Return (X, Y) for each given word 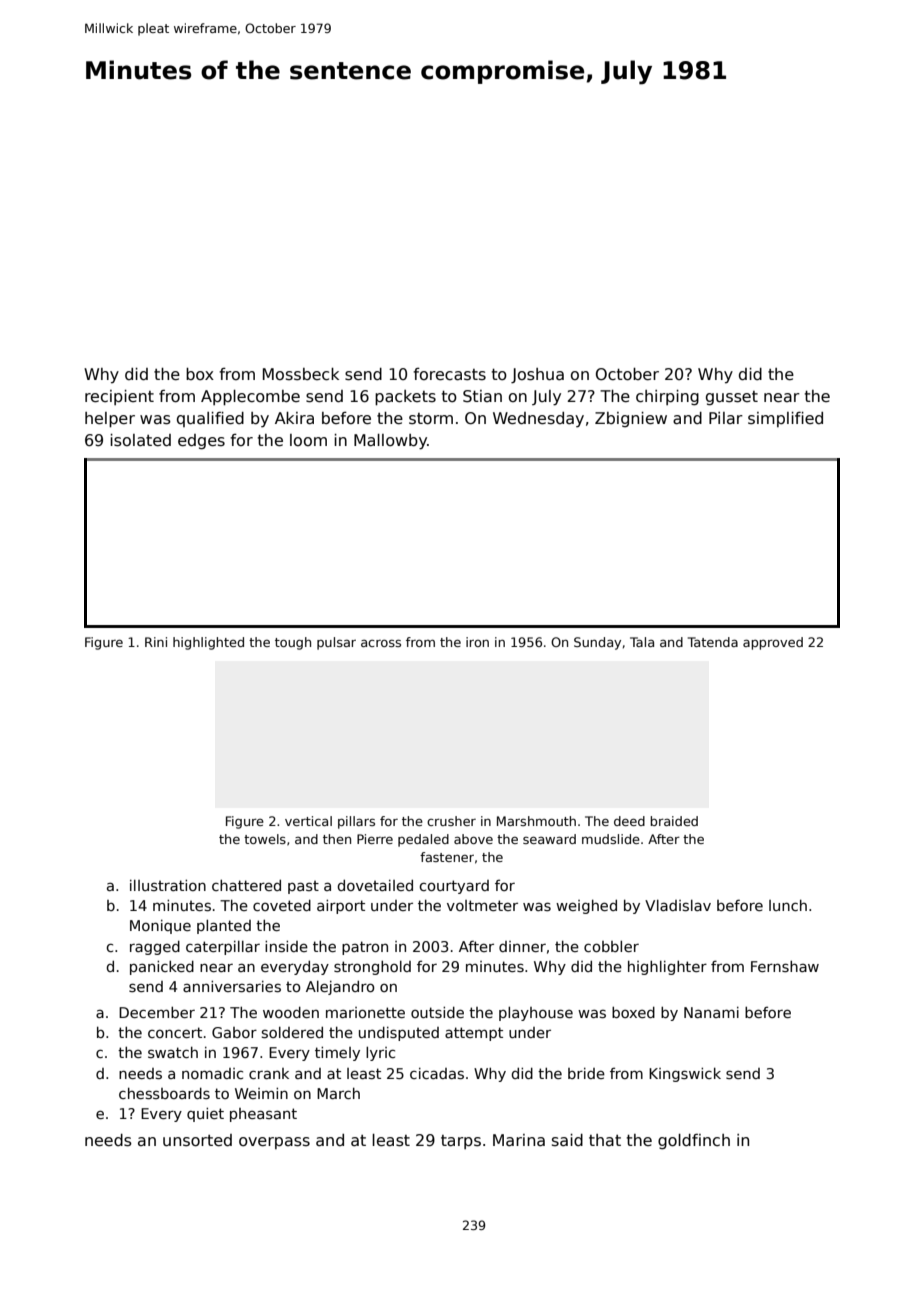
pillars (356, 822)
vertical (308, 821)
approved (773, 643)
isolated (140, 440)
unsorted (197, 1140)
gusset (732, 398)
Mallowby (390, 442)
